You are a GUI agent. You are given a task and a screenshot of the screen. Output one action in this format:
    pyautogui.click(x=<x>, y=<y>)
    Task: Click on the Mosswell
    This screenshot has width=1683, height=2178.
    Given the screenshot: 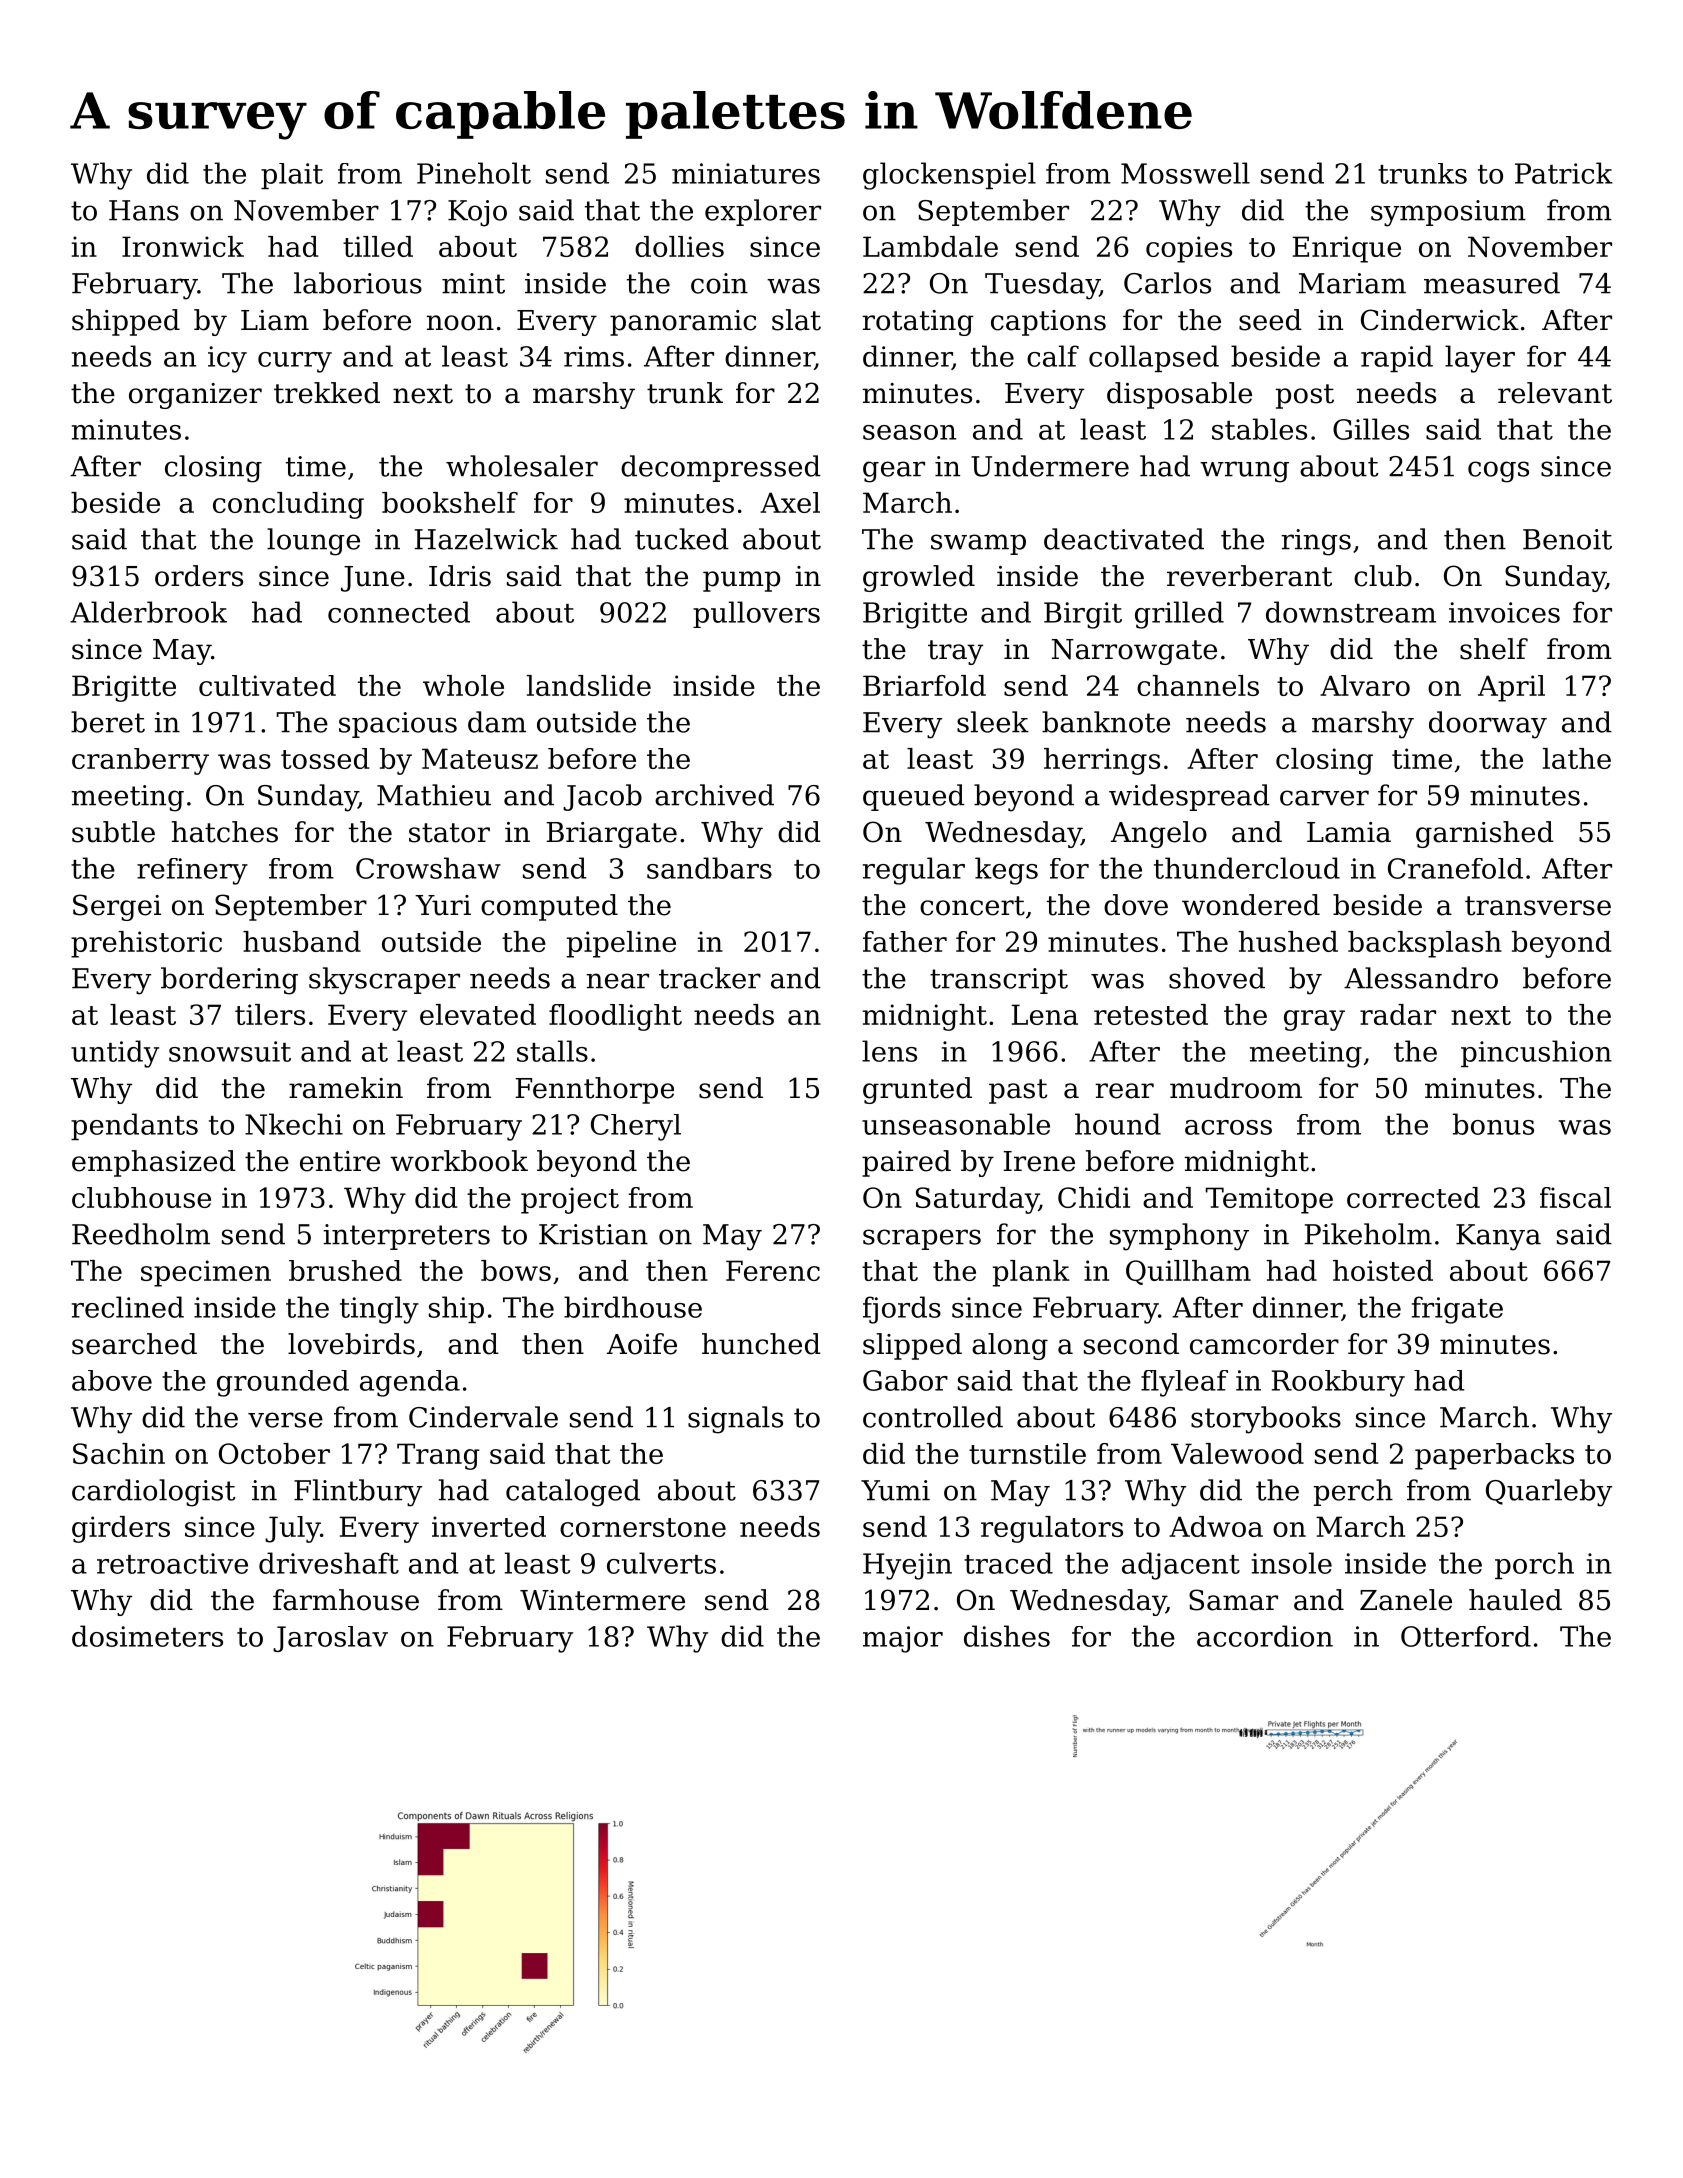 What is the action you would take?
    pyautogui.click(x=1185, y=173)
